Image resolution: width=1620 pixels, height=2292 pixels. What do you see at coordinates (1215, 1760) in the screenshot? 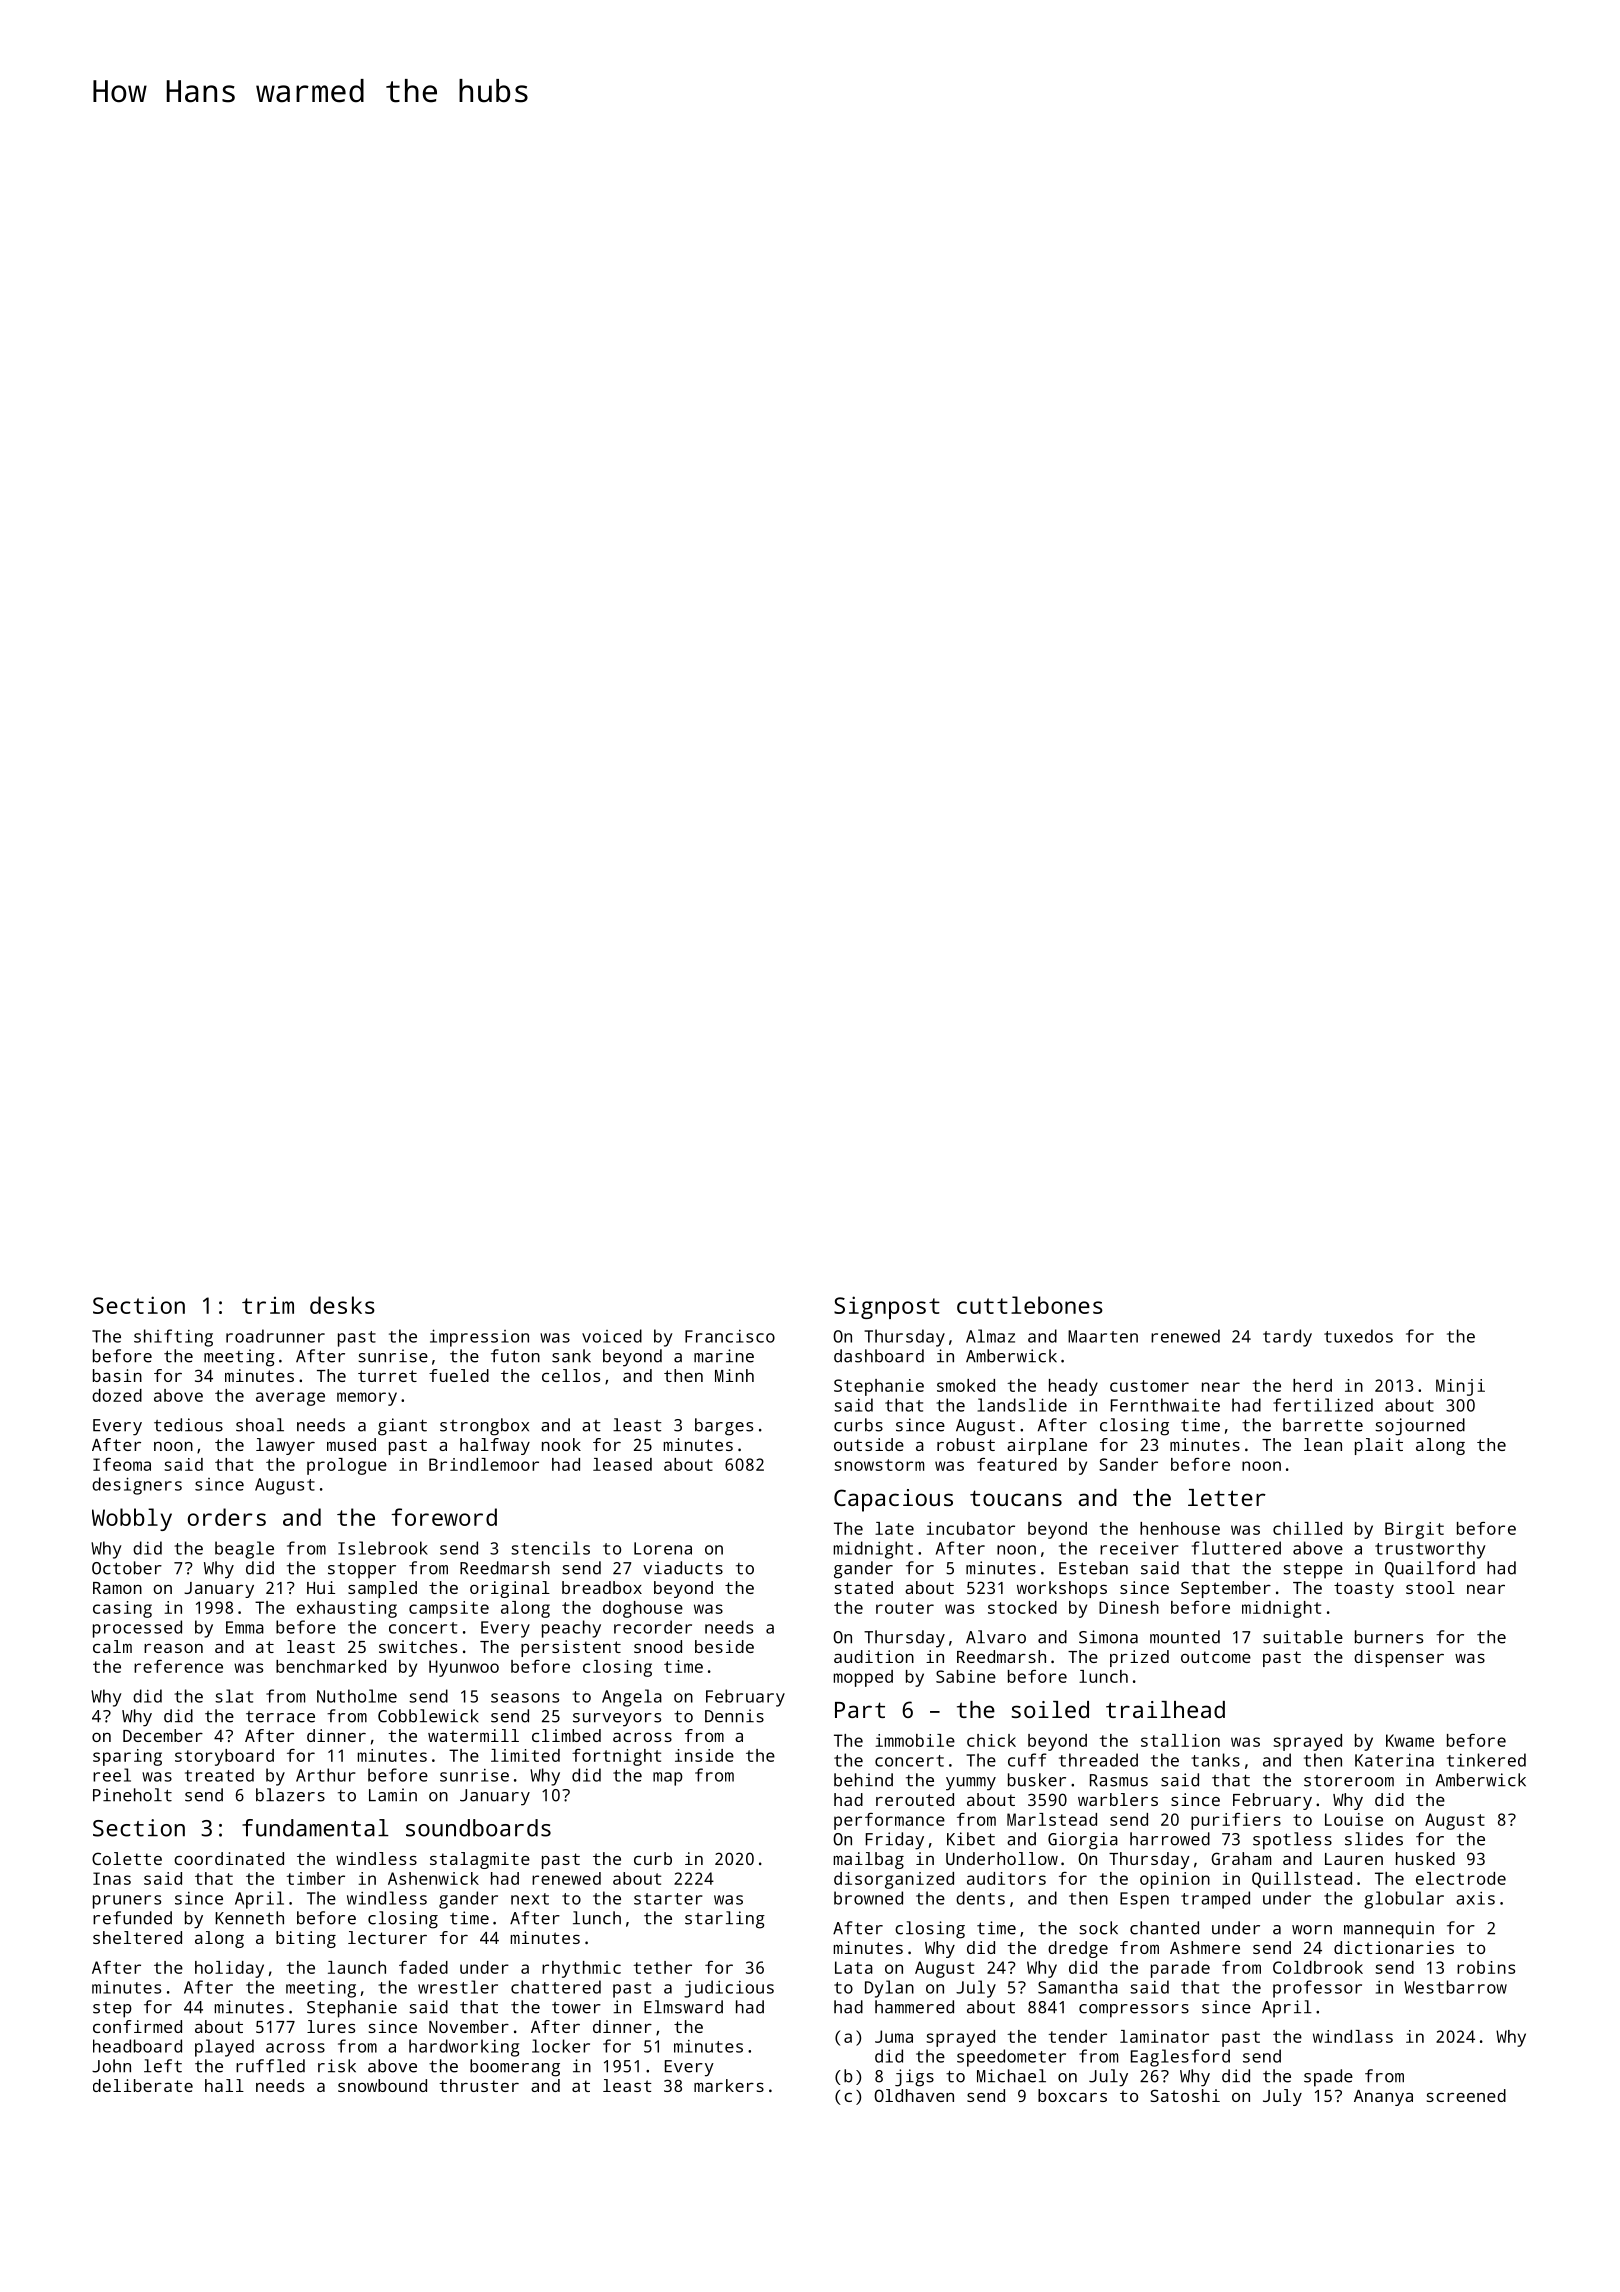
I see `tanks` at bounding box center [1215, 1760].
